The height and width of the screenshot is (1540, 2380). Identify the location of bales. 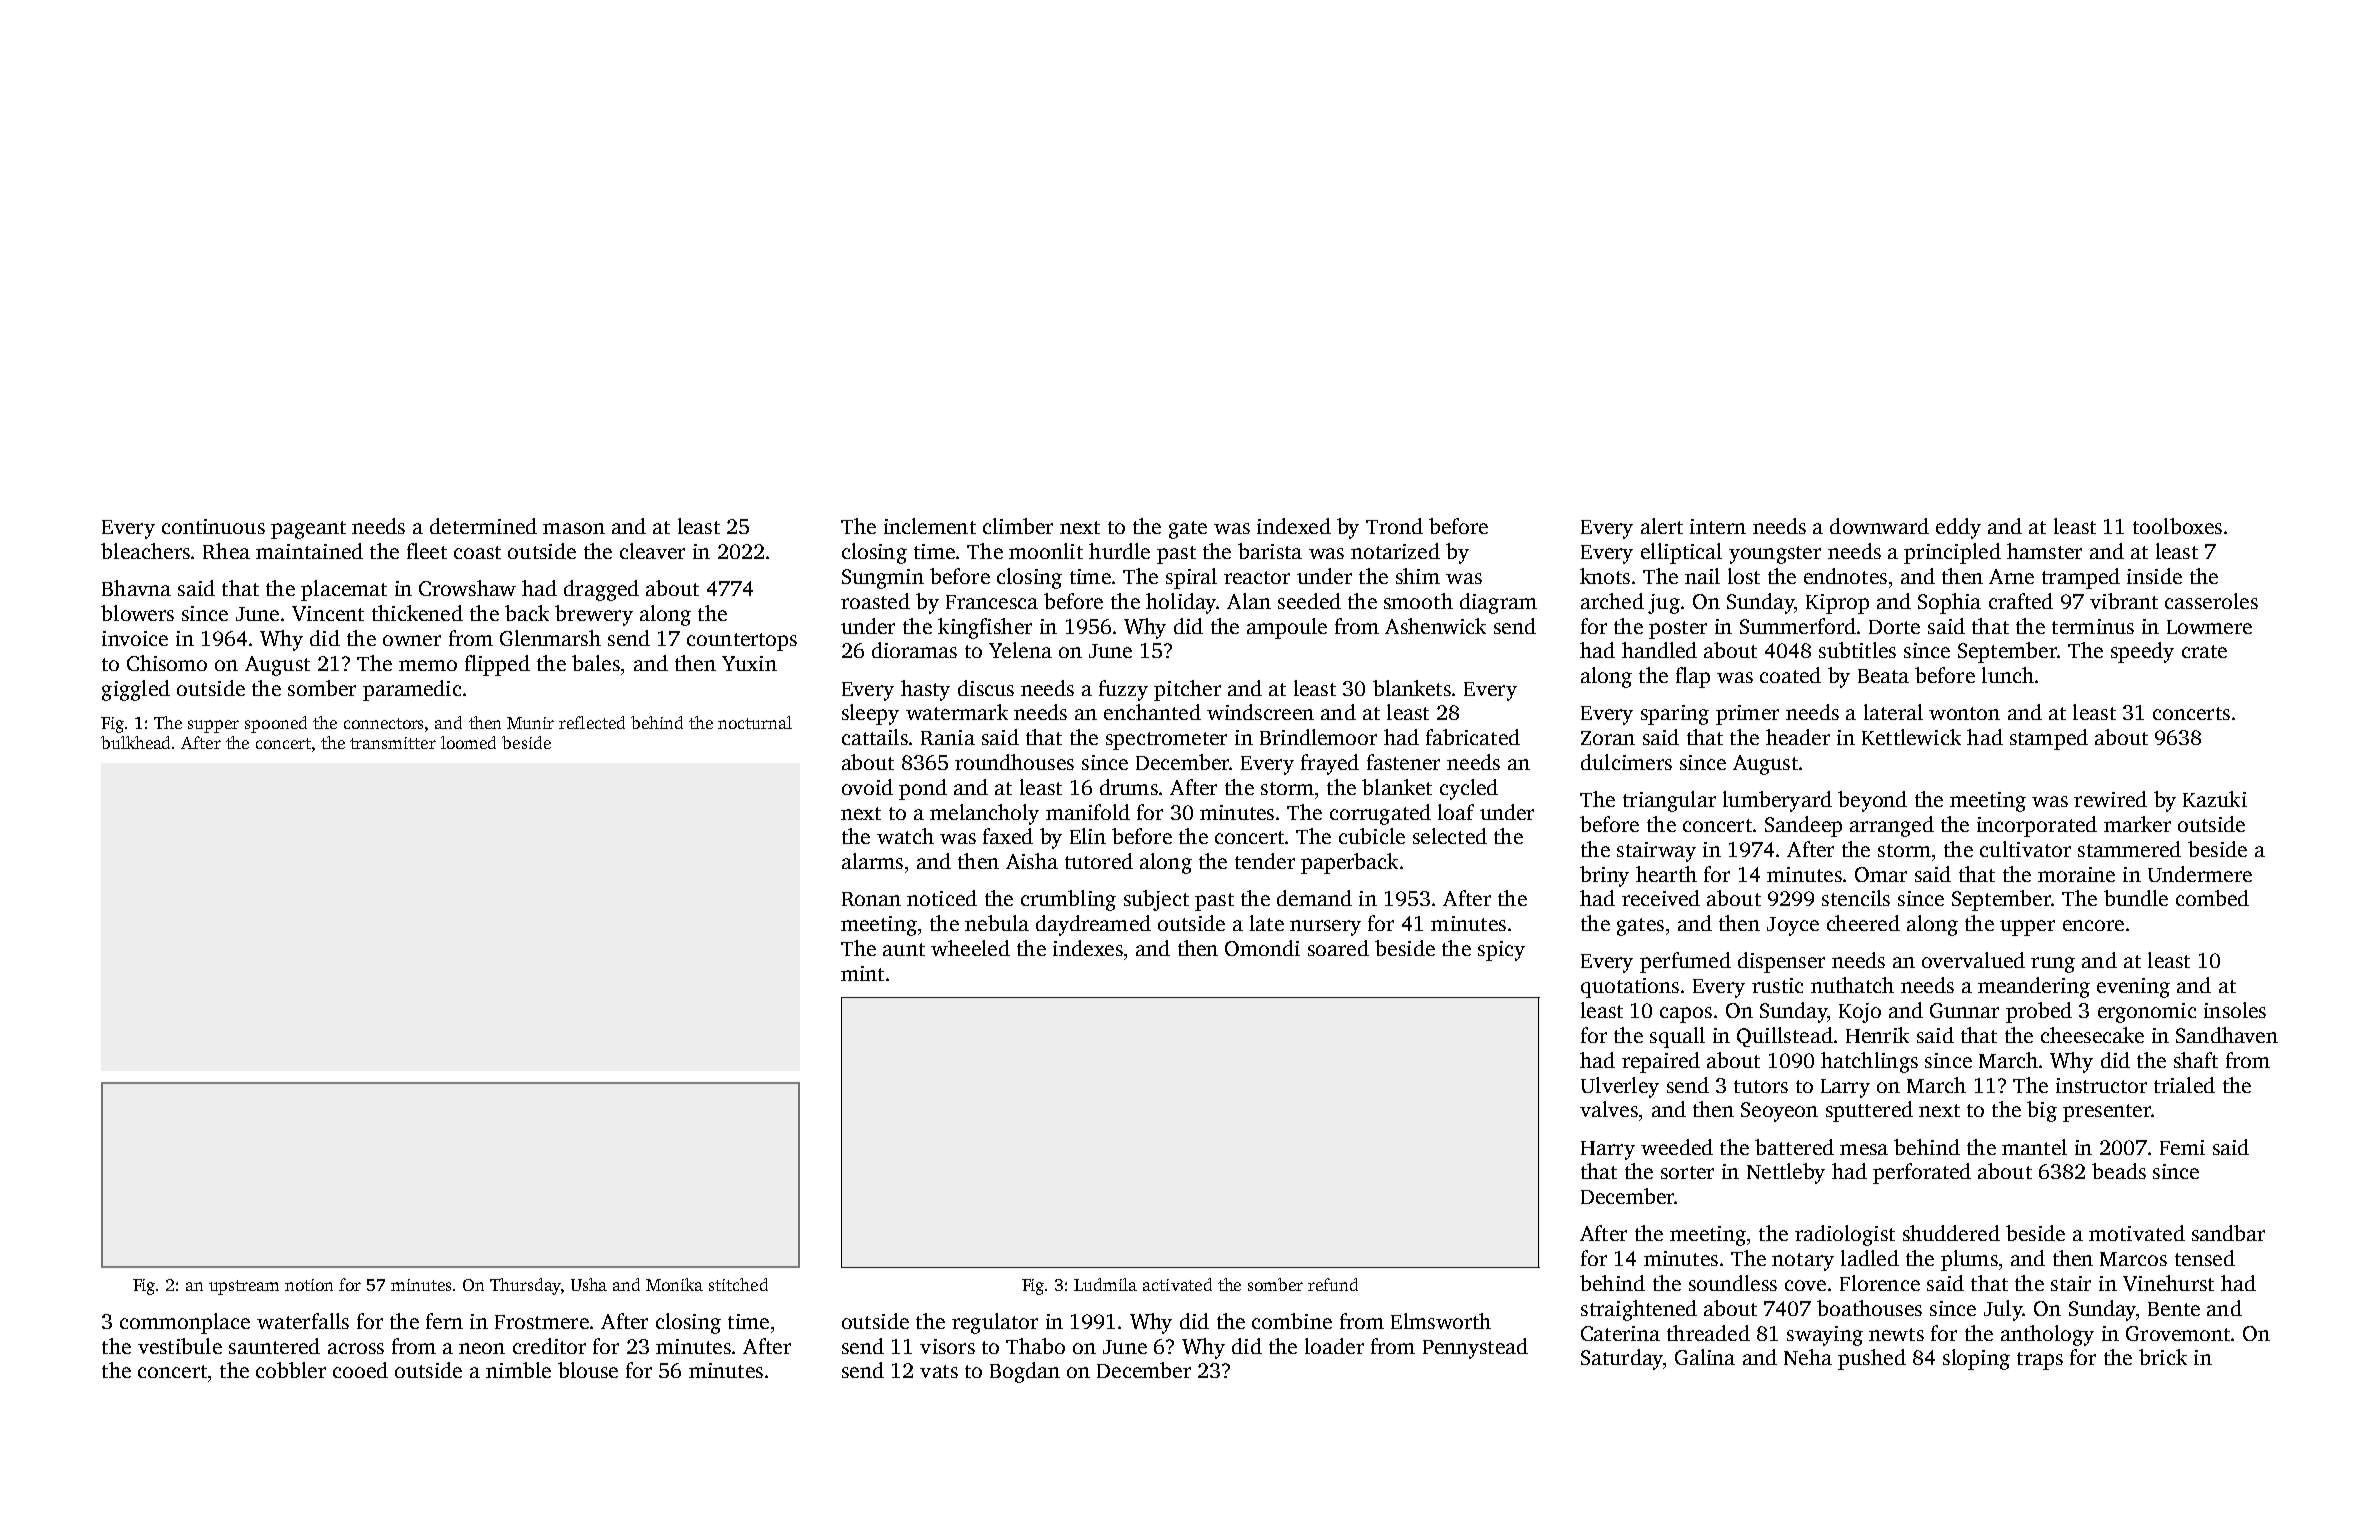
(596, 663).
